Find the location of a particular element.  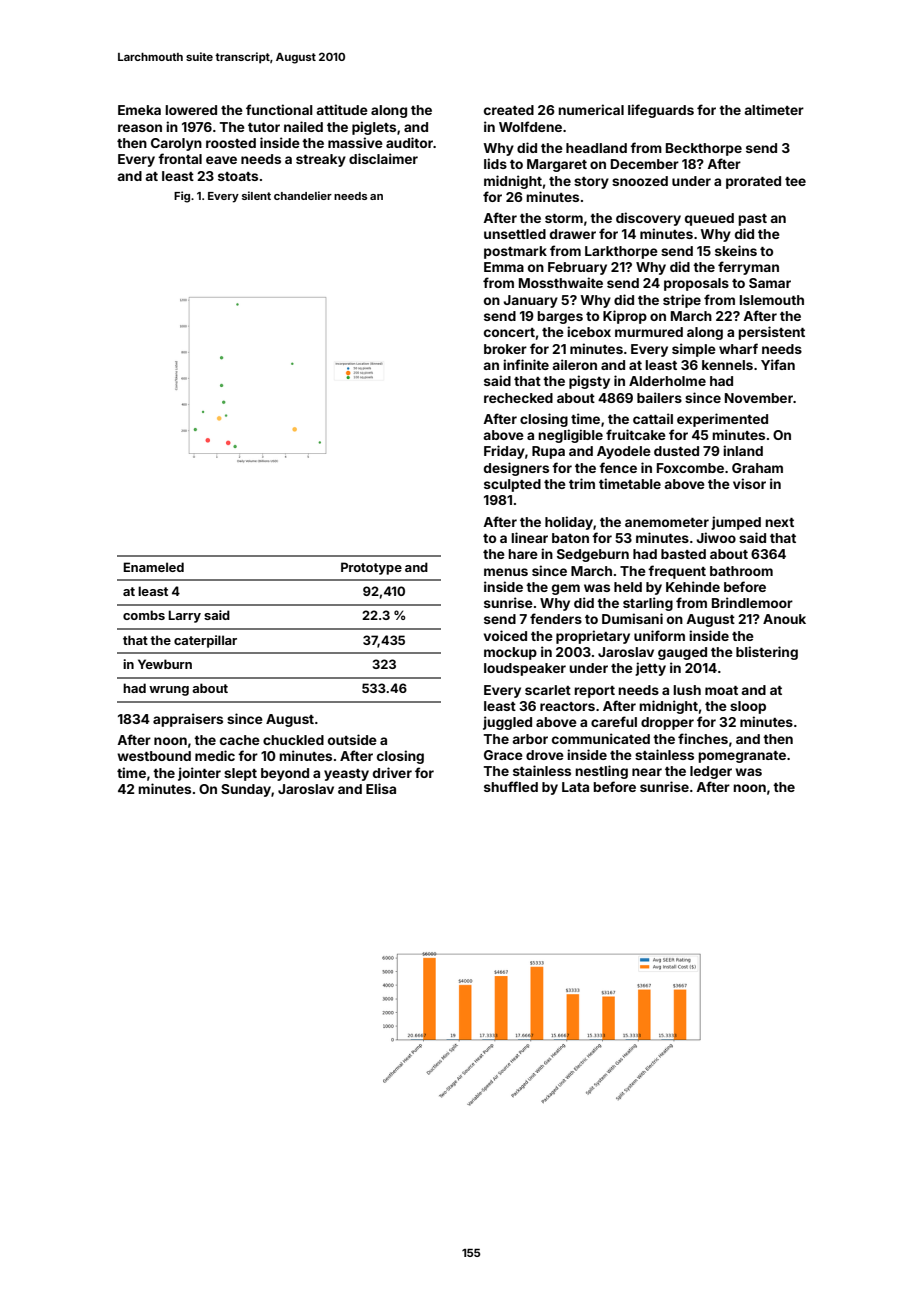

Enameled is located at coordinates (153, 567).
